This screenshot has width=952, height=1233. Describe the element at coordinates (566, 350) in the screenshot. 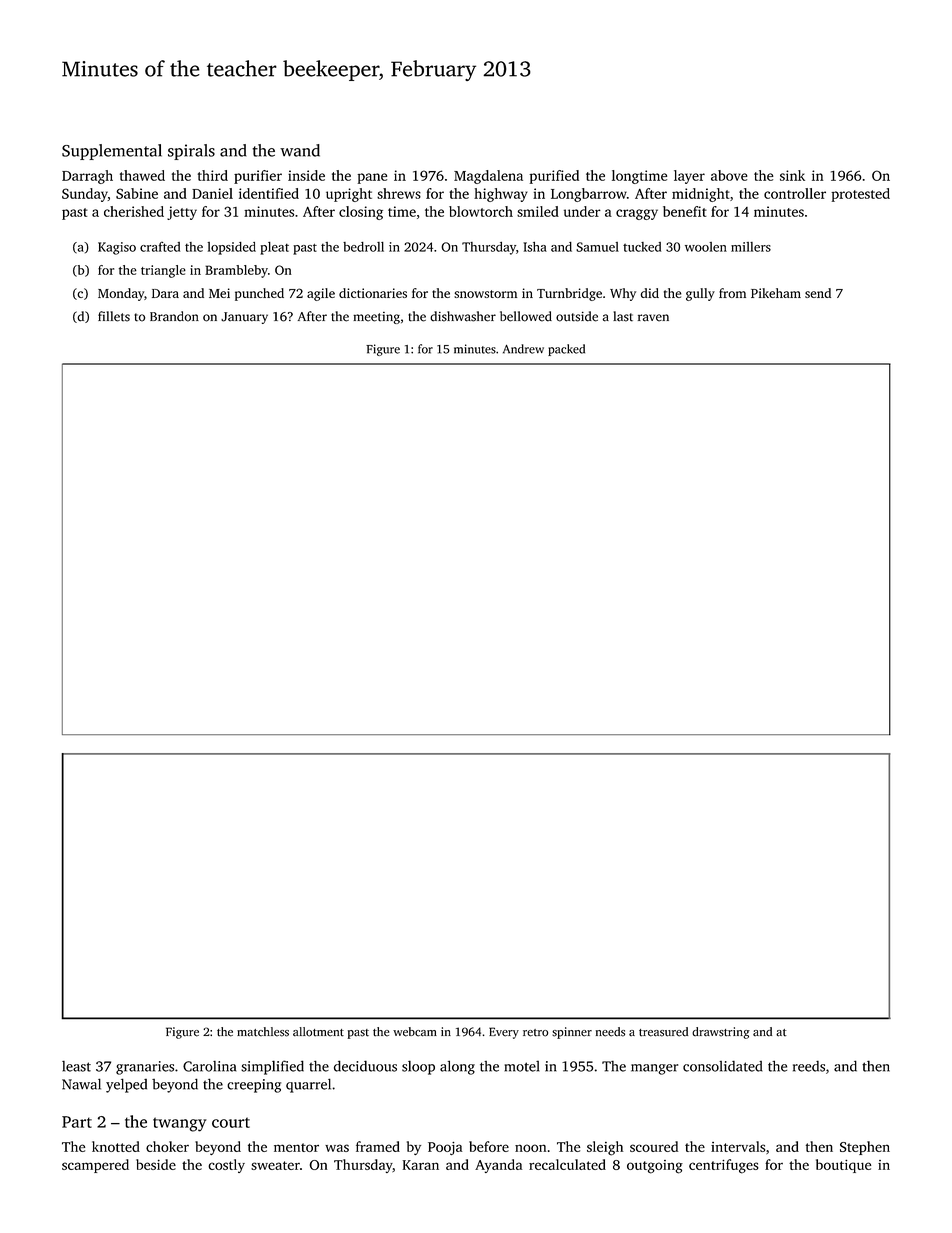

I see `packed` at that location.
